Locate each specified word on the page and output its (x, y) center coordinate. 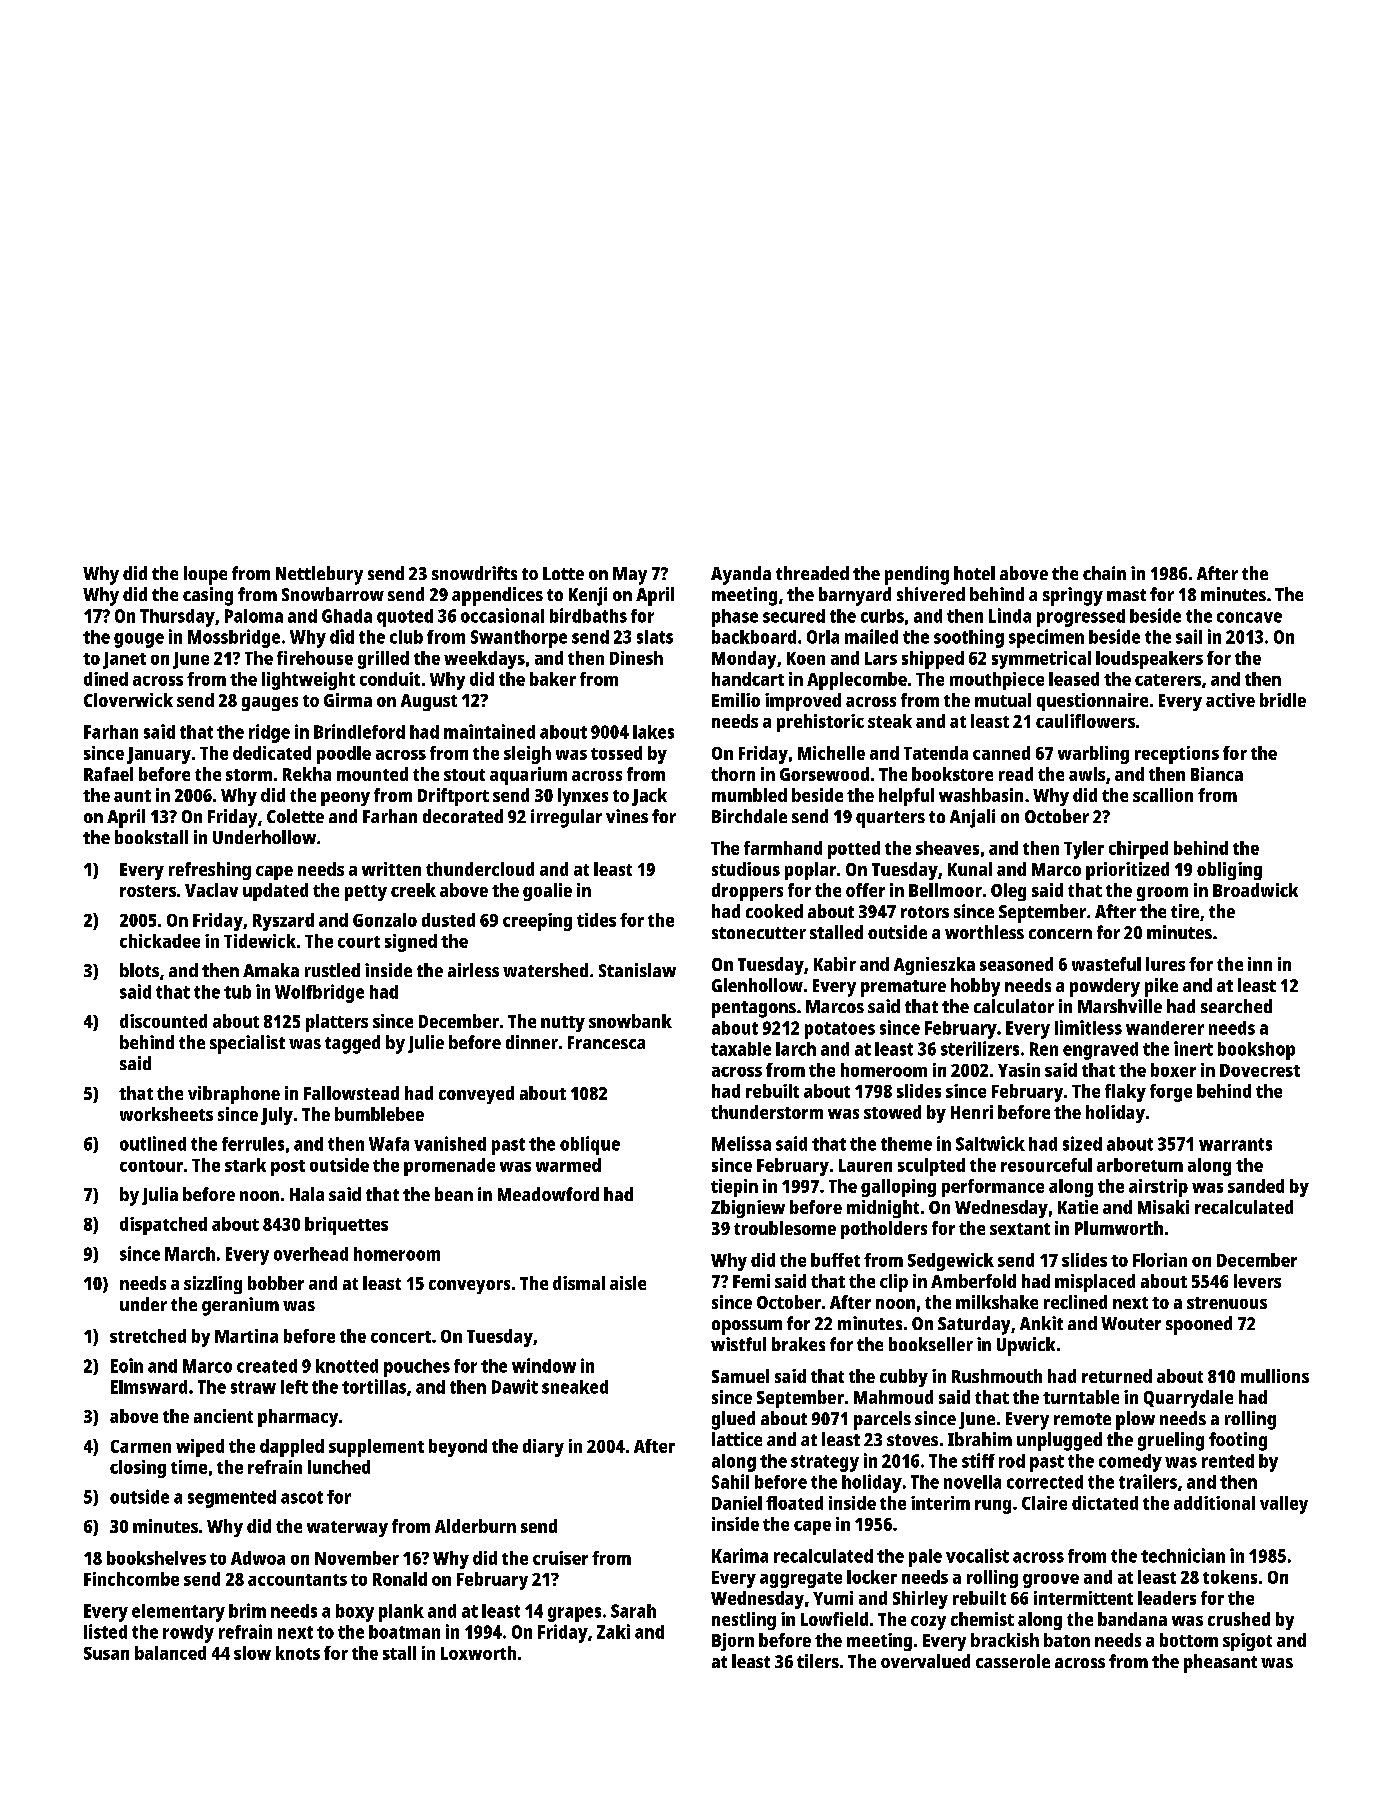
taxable (741, 1049)
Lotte (563, 573)
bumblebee (379, 1114)
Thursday (177, 618)
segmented (232, 1499)
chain (1104, 573)
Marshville (1120, 1006)
